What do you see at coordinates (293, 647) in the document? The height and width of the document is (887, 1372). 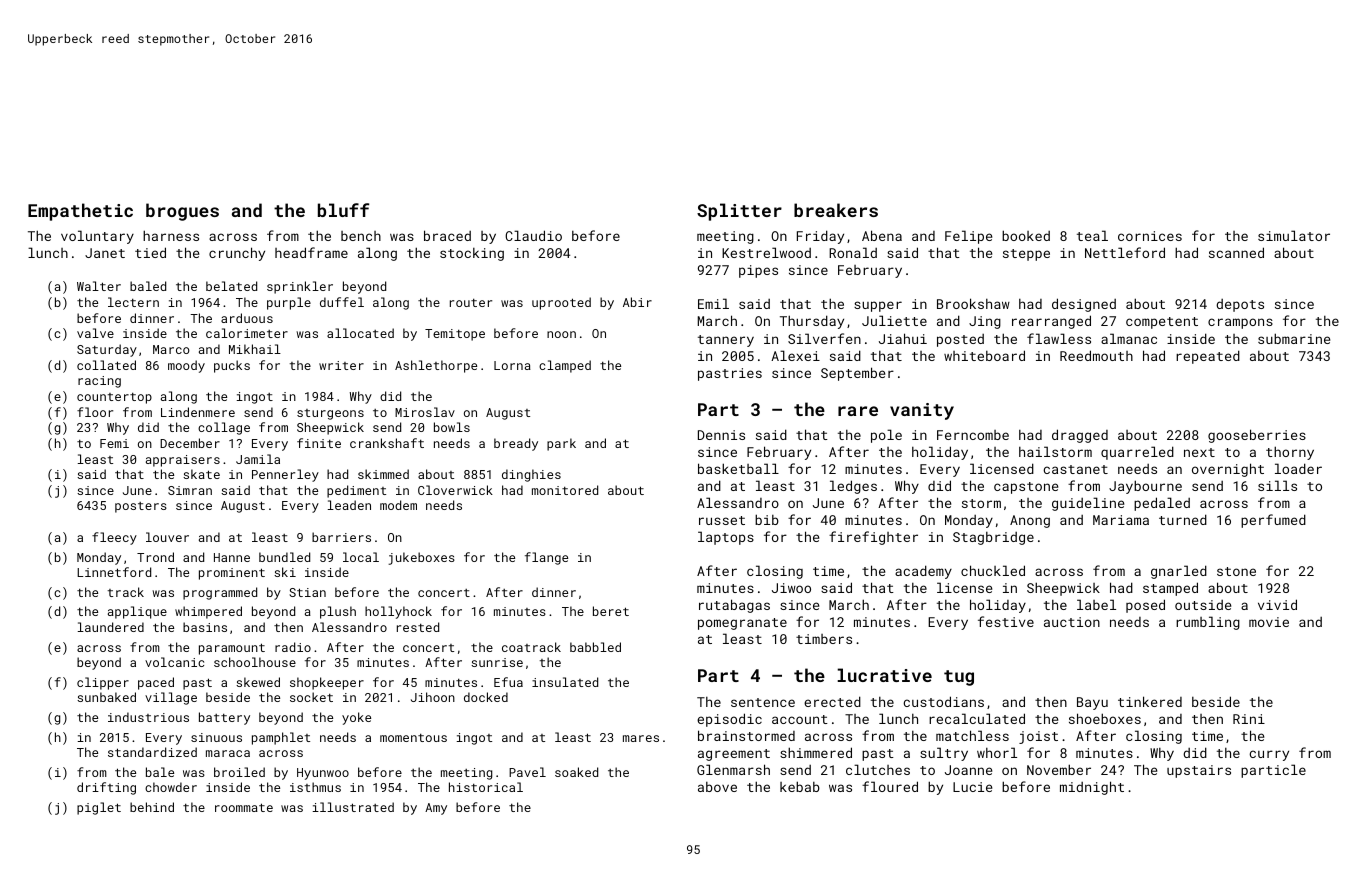 I see `radio` at bounding box center [293, 647].
